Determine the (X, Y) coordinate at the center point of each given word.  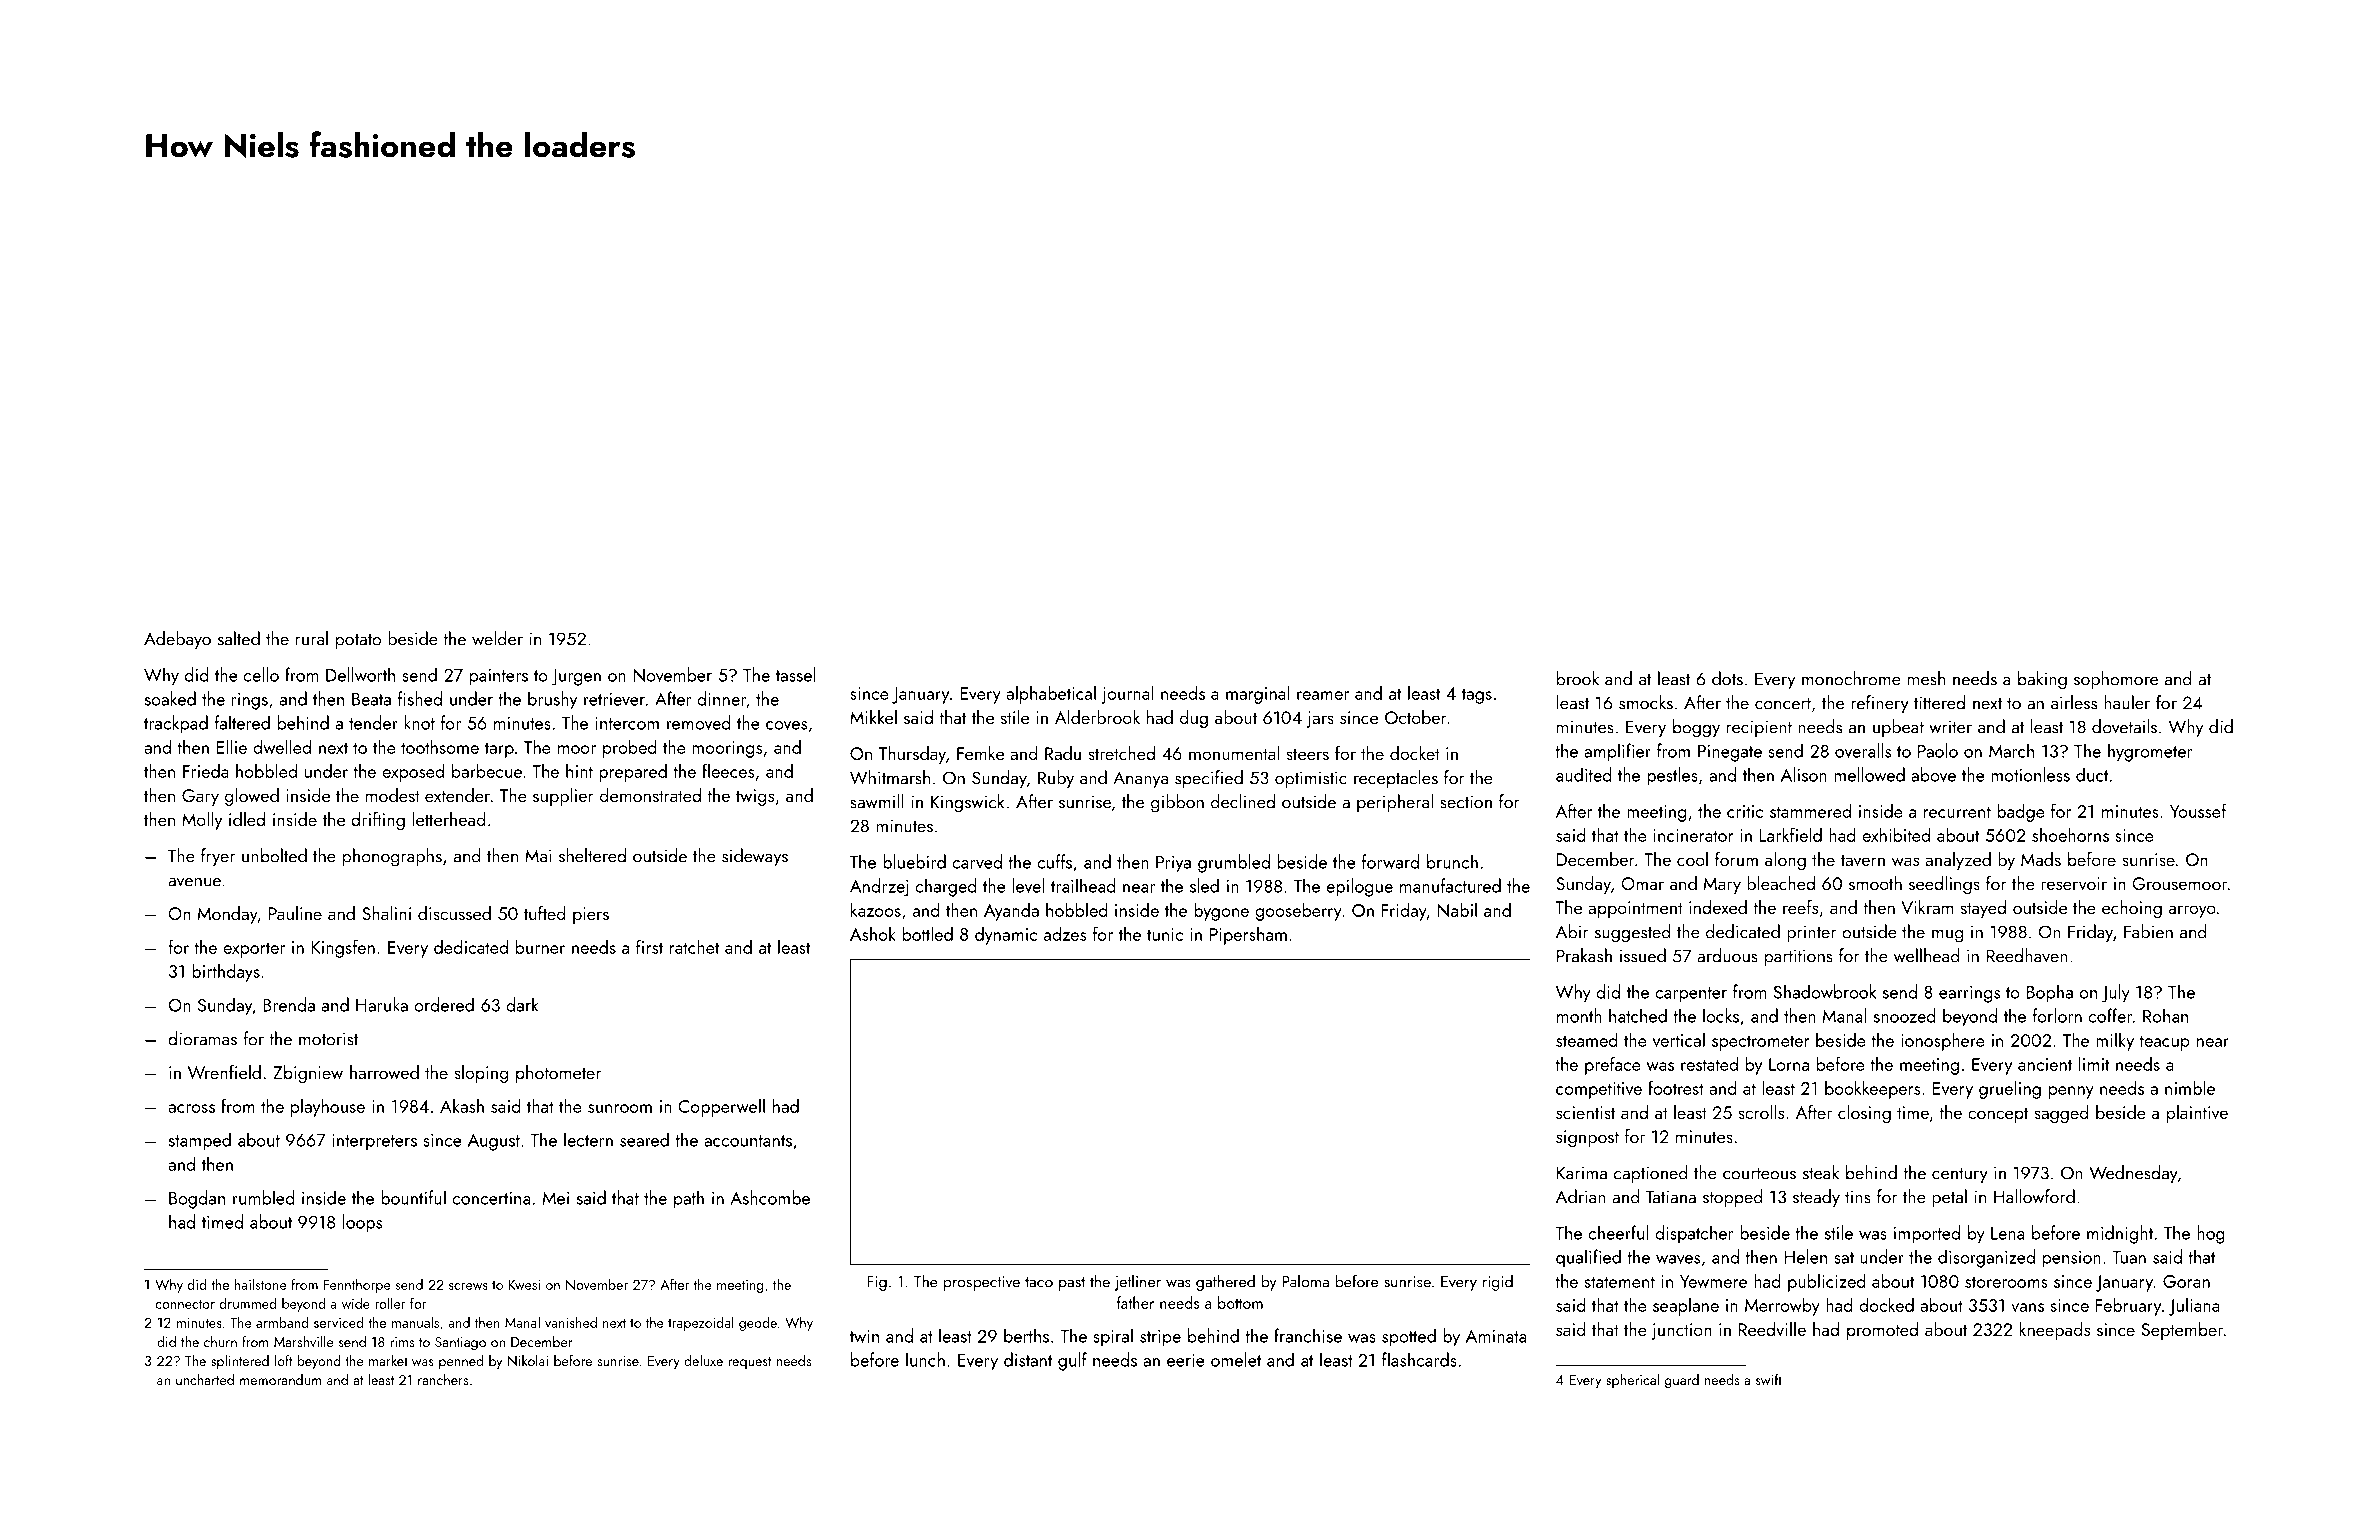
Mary (1722, 885)
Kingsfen (343, 948)
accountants (748, 1141)
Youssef (2198, 810)
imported (1927, 1234)
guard (1682, 1381)
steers (1307, 754)
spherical (1632, 1381)
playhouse (328, 1107)
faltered (242, 722)
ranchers (443, 1379)
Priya (1173, 864)
